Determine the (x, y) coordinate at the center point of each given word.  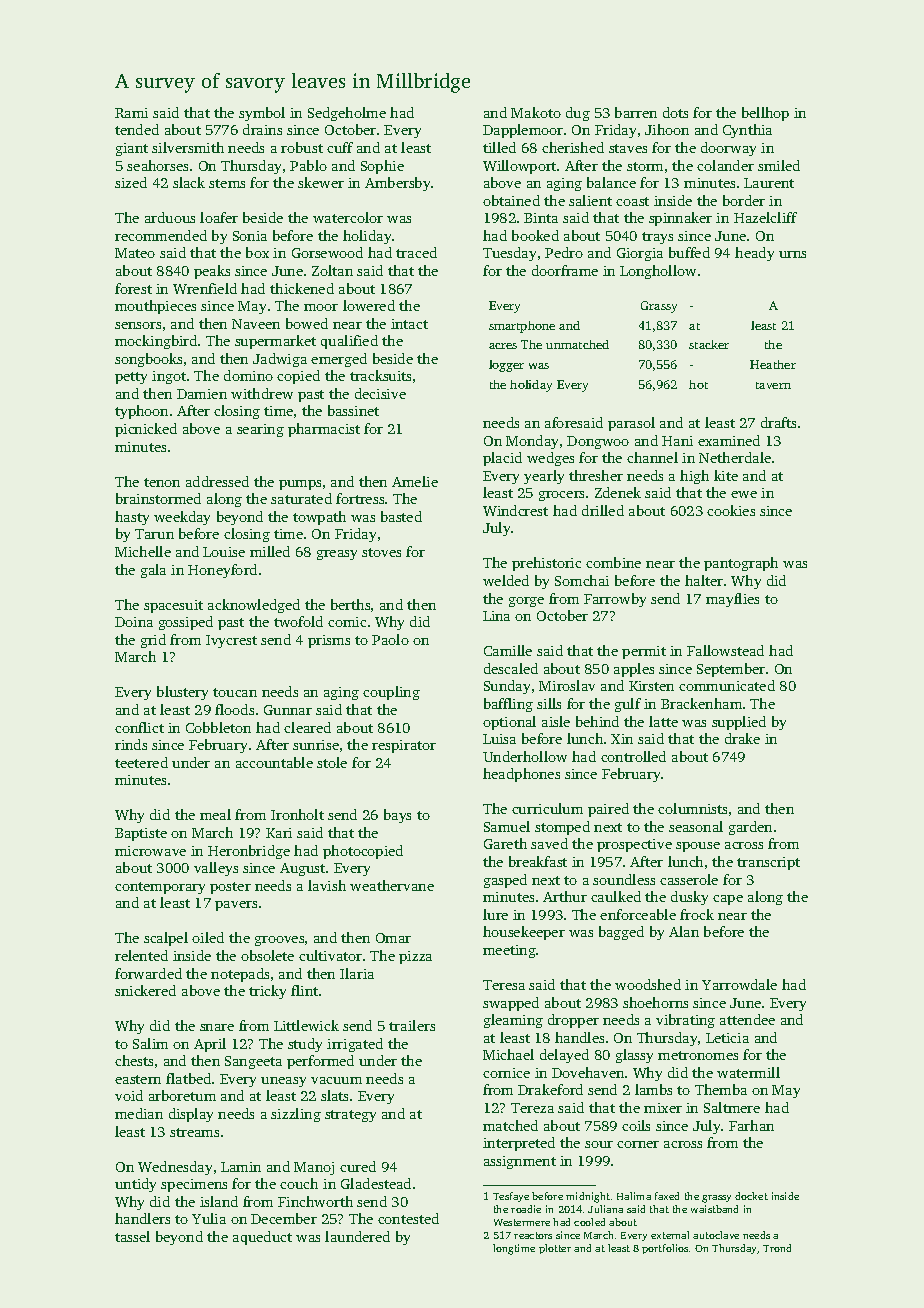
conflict (139, 727)
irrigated (355, 1045)
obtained (511, 200)
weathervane (392, 885)
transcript (768, 863)
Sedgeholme (347, 114)
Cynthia (747, 131)
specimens (194, 1185)
